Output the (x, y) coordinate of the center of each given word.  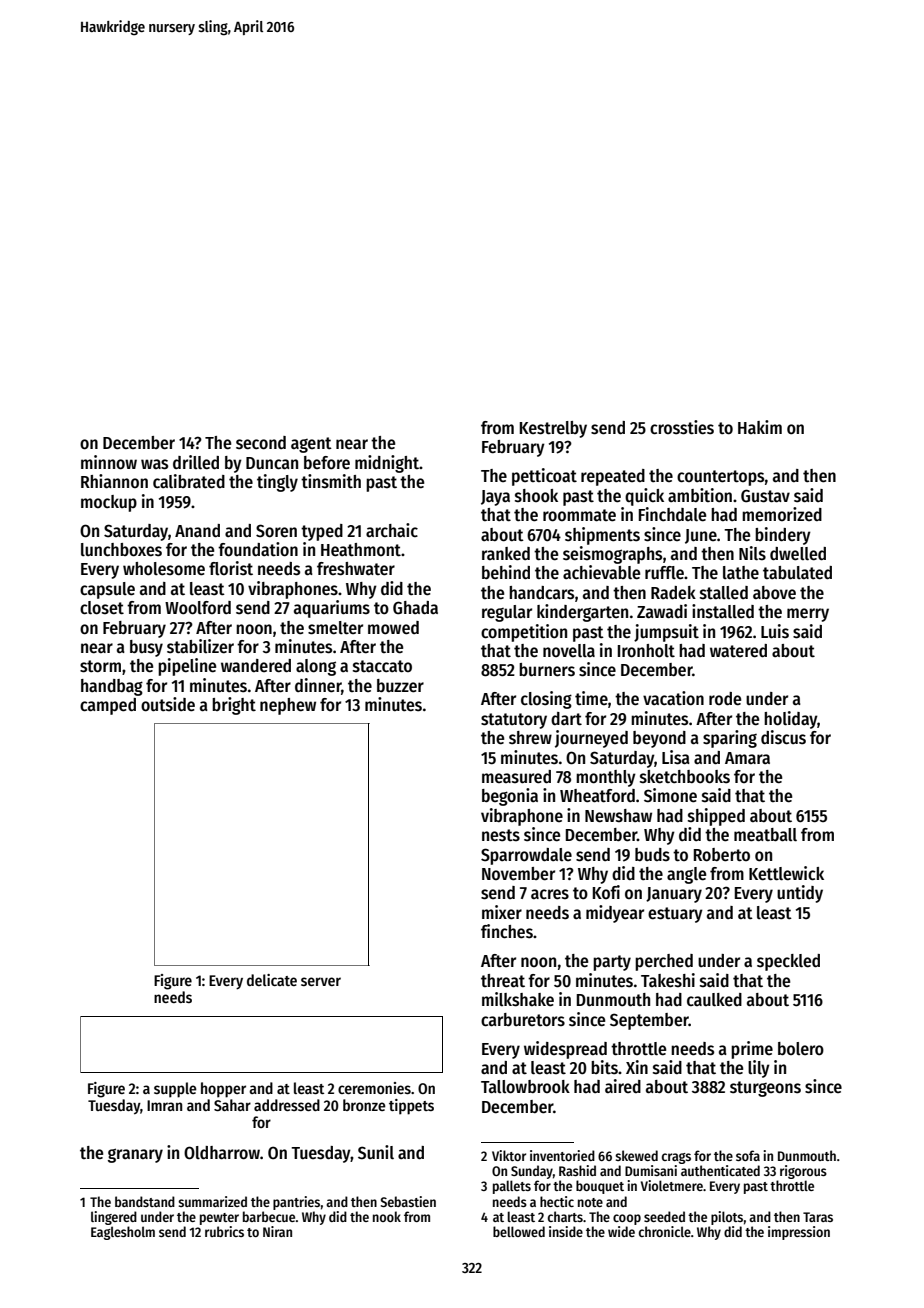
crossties (682, 427)
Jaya (495, 498)
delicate (272, 980)
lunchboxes (121, 550)
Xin (637, 1067)
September (649, 1021)
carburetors (523, 1020)
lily (759, 1069)
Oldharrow (222, 1153)
